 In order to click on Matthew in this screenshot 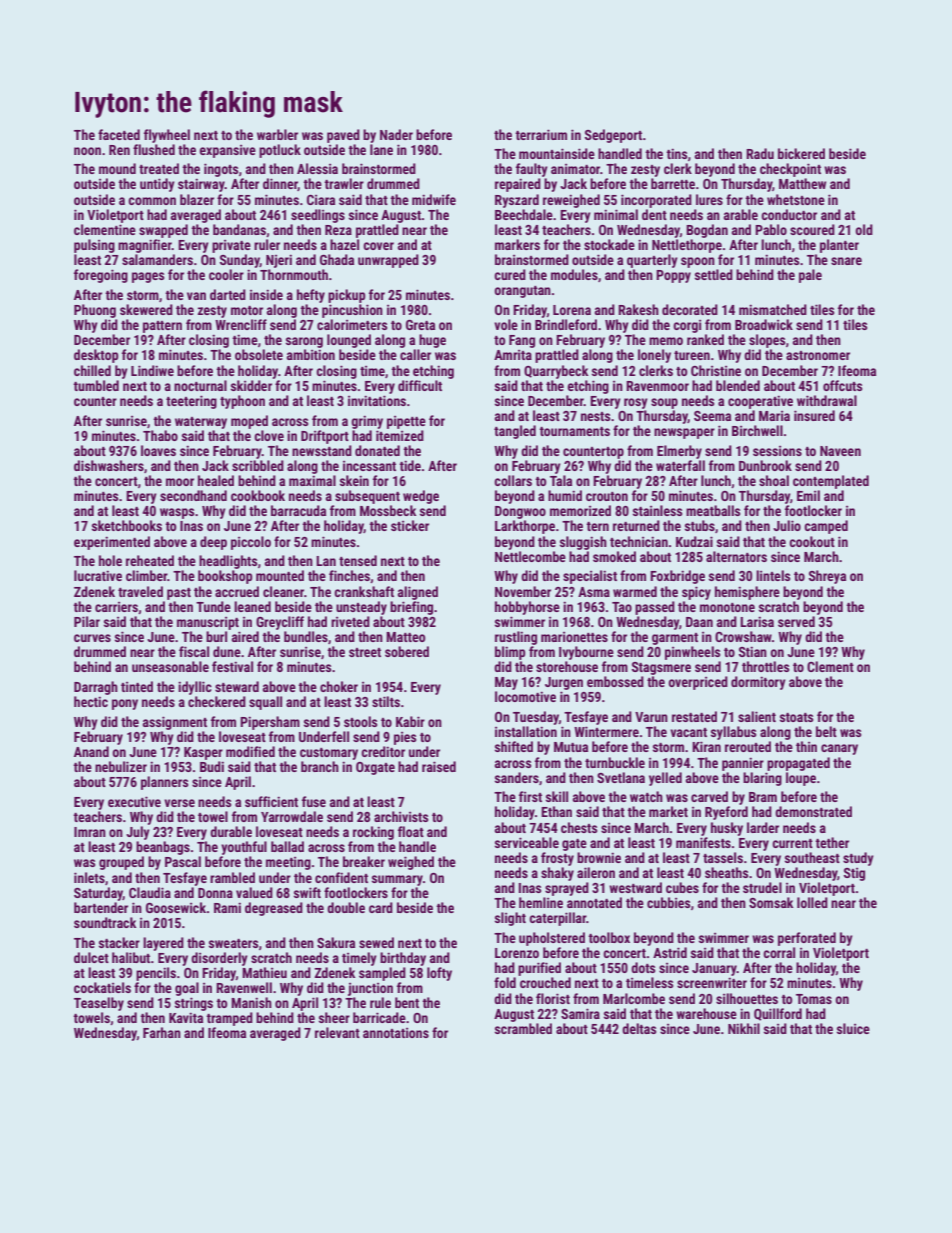, I will do `click(802, 183)`.
